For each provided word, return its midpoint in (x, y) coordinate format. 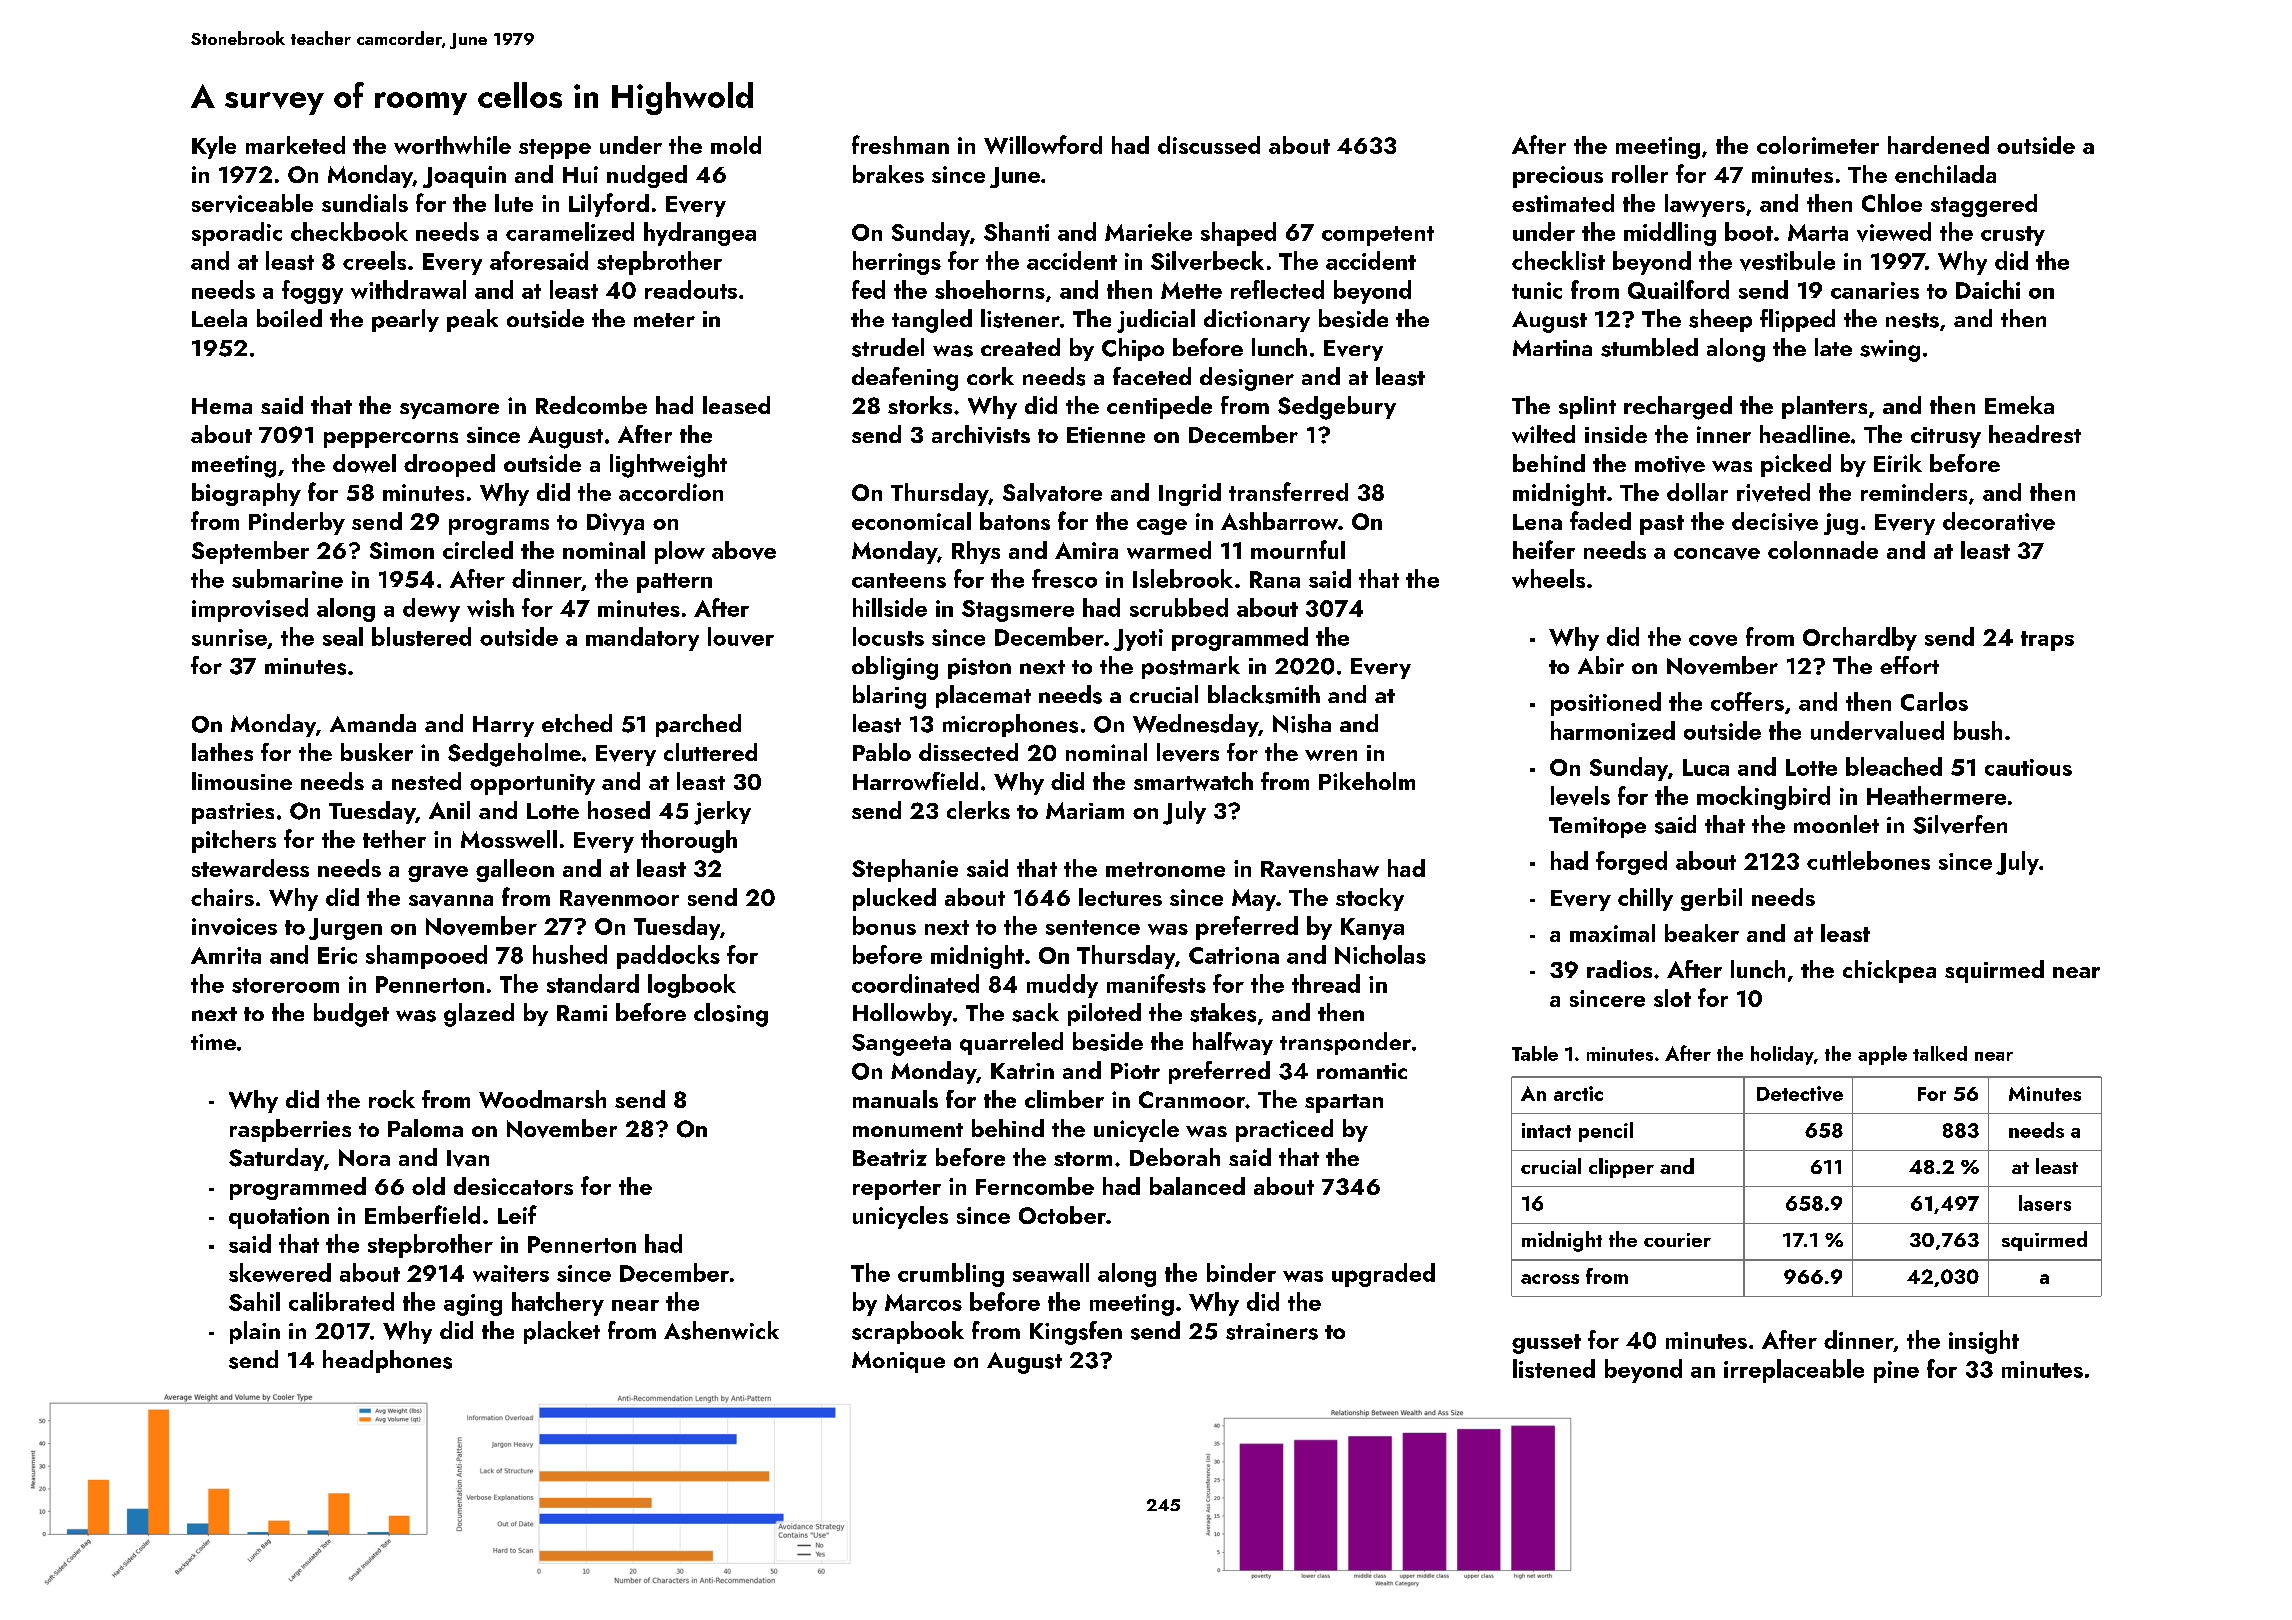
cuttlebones (1868, 860)
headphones (387, 1361)
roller (1640, 174)
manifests (1156, 983)
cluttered (710, 752)
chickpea (1889, 971)
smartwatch (1193, 781)
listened (1554, 1368)
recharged (1678, 408)
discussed (1209, 145)
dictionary (1257, 320)
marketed (295, 145)
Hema (222, 406)
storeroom (285, 985)
